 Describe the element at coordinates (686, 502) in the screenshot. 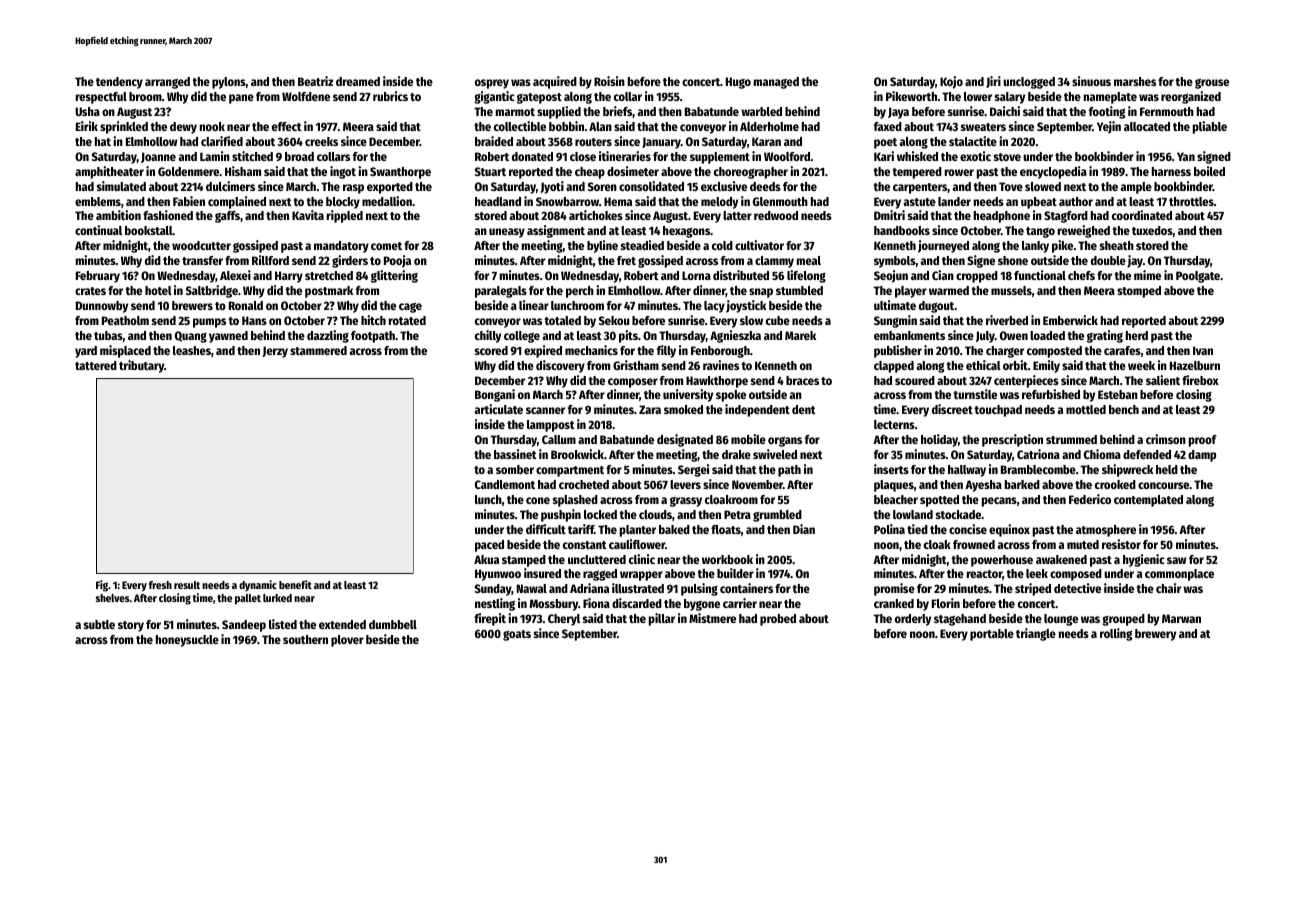

I see `grassy` at that location.
